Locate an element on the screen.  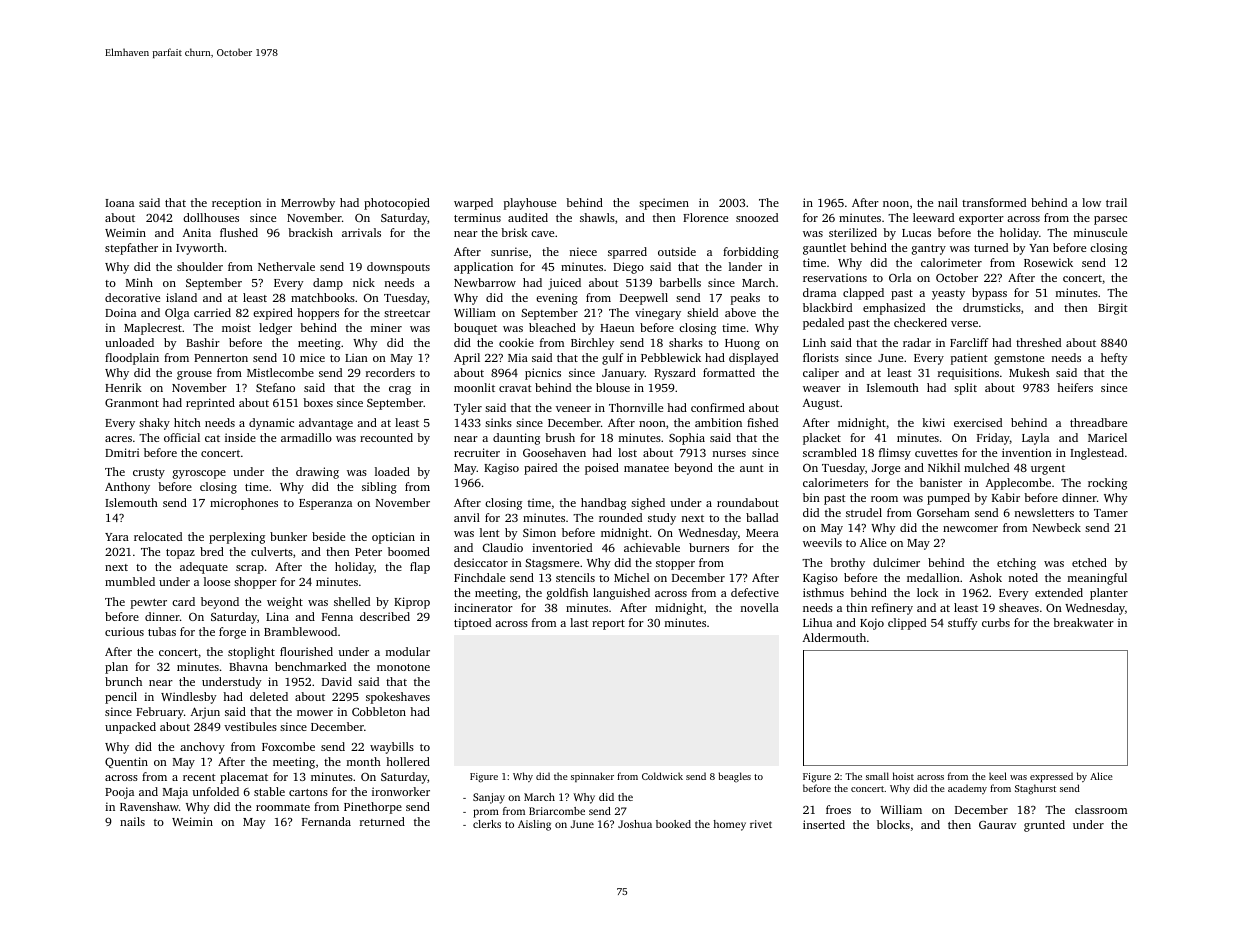
strudel is located at coordinates (864, 512).
